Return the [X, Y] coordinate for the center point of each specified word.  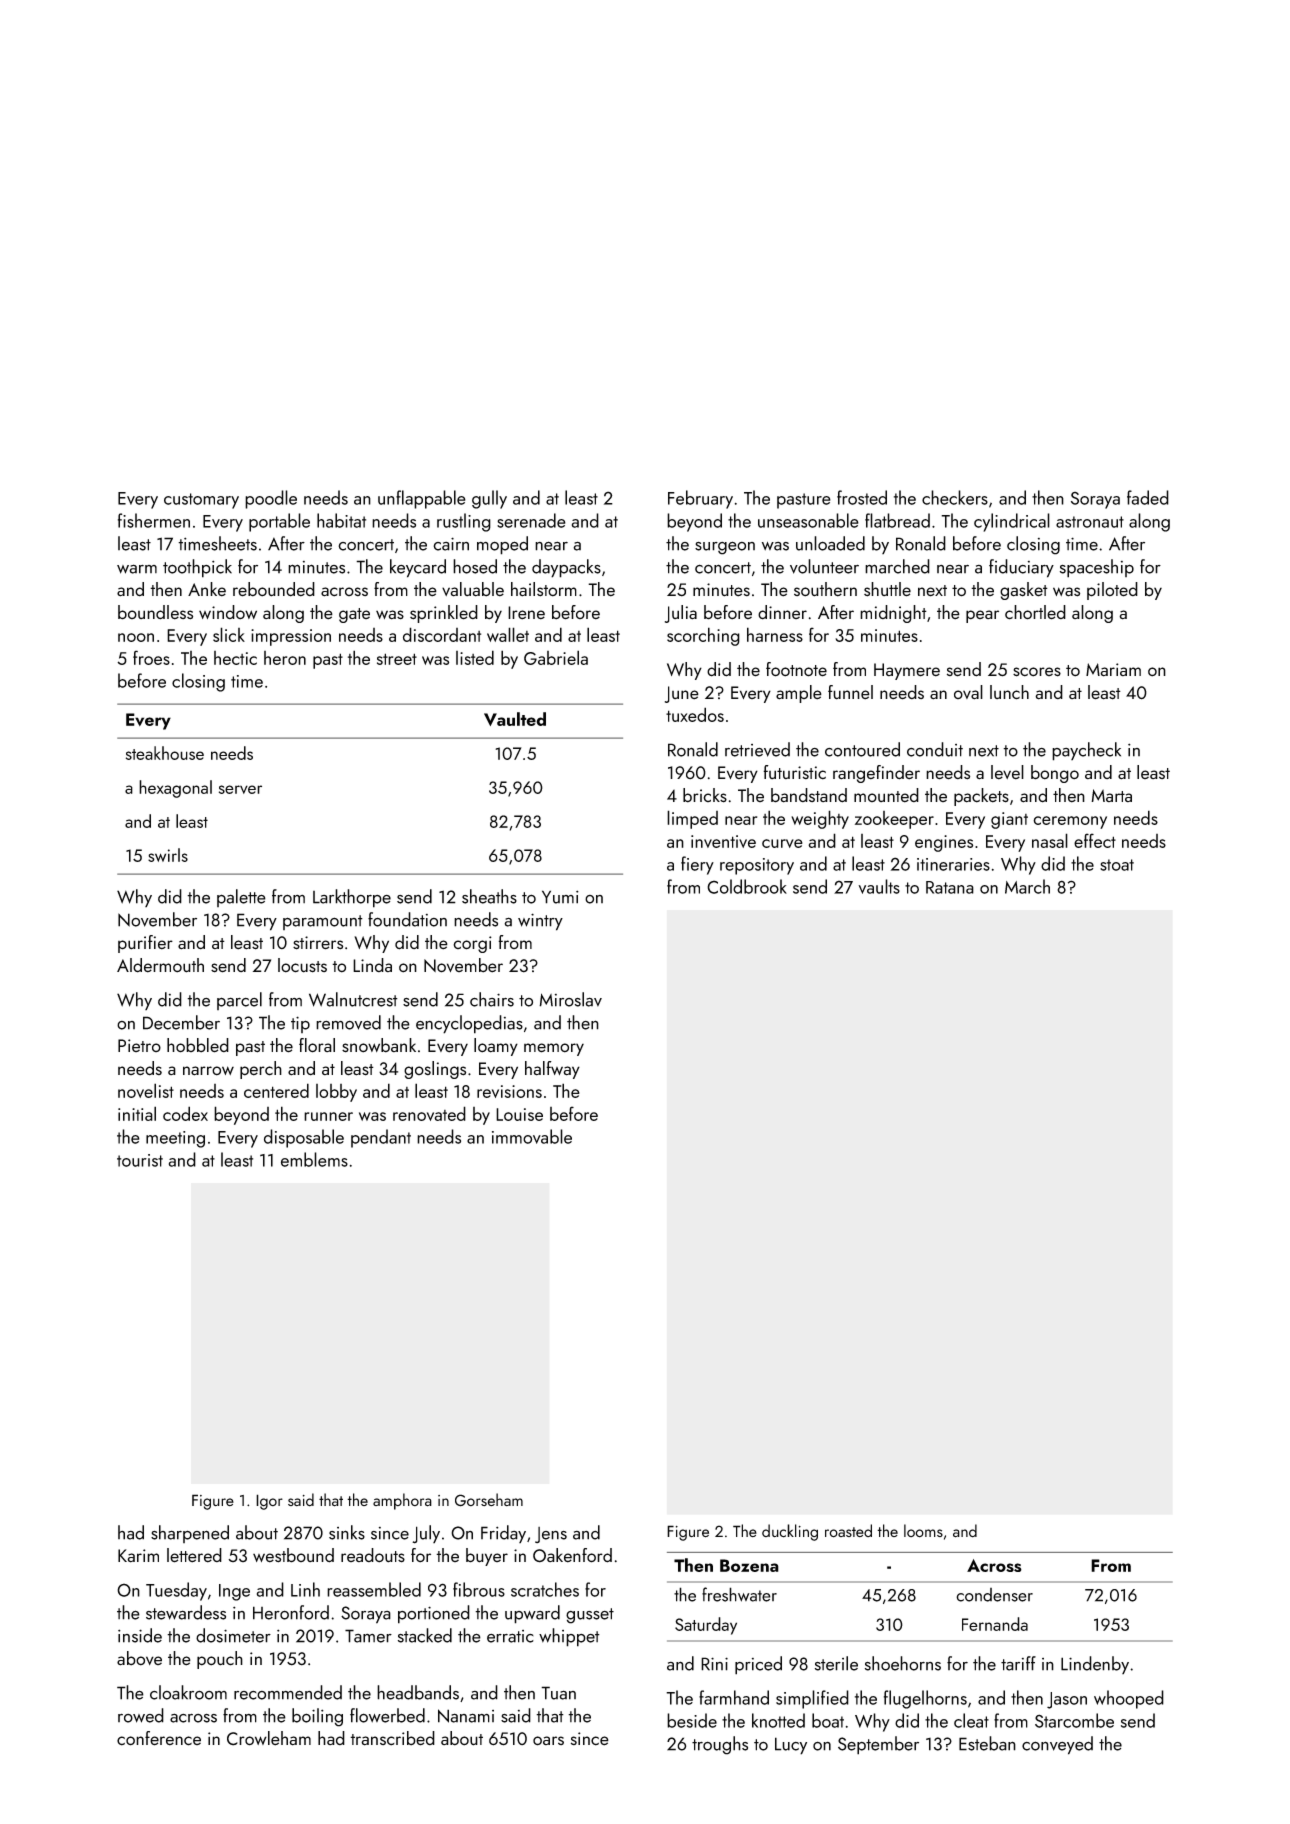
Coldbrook [747, 886]
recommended [288, 1692]
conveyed [1057, 1745]
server [240, 789]
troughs [720, 1745]
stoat [1117, 865]
